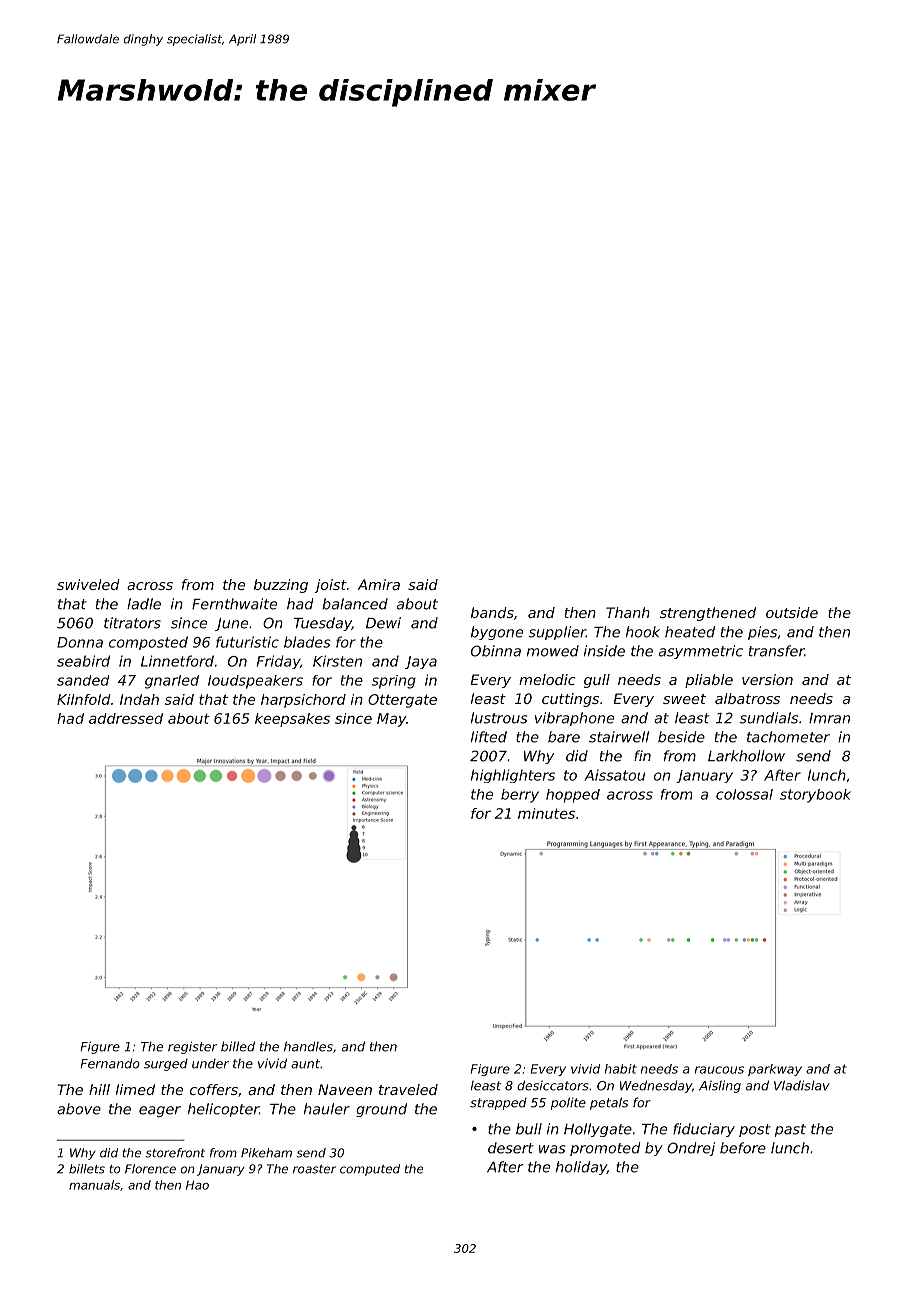 This screenshot has width=908, height=1316. Describe the element at coordinates (564, 737) in the screenshot. I see `bare` at that location.
